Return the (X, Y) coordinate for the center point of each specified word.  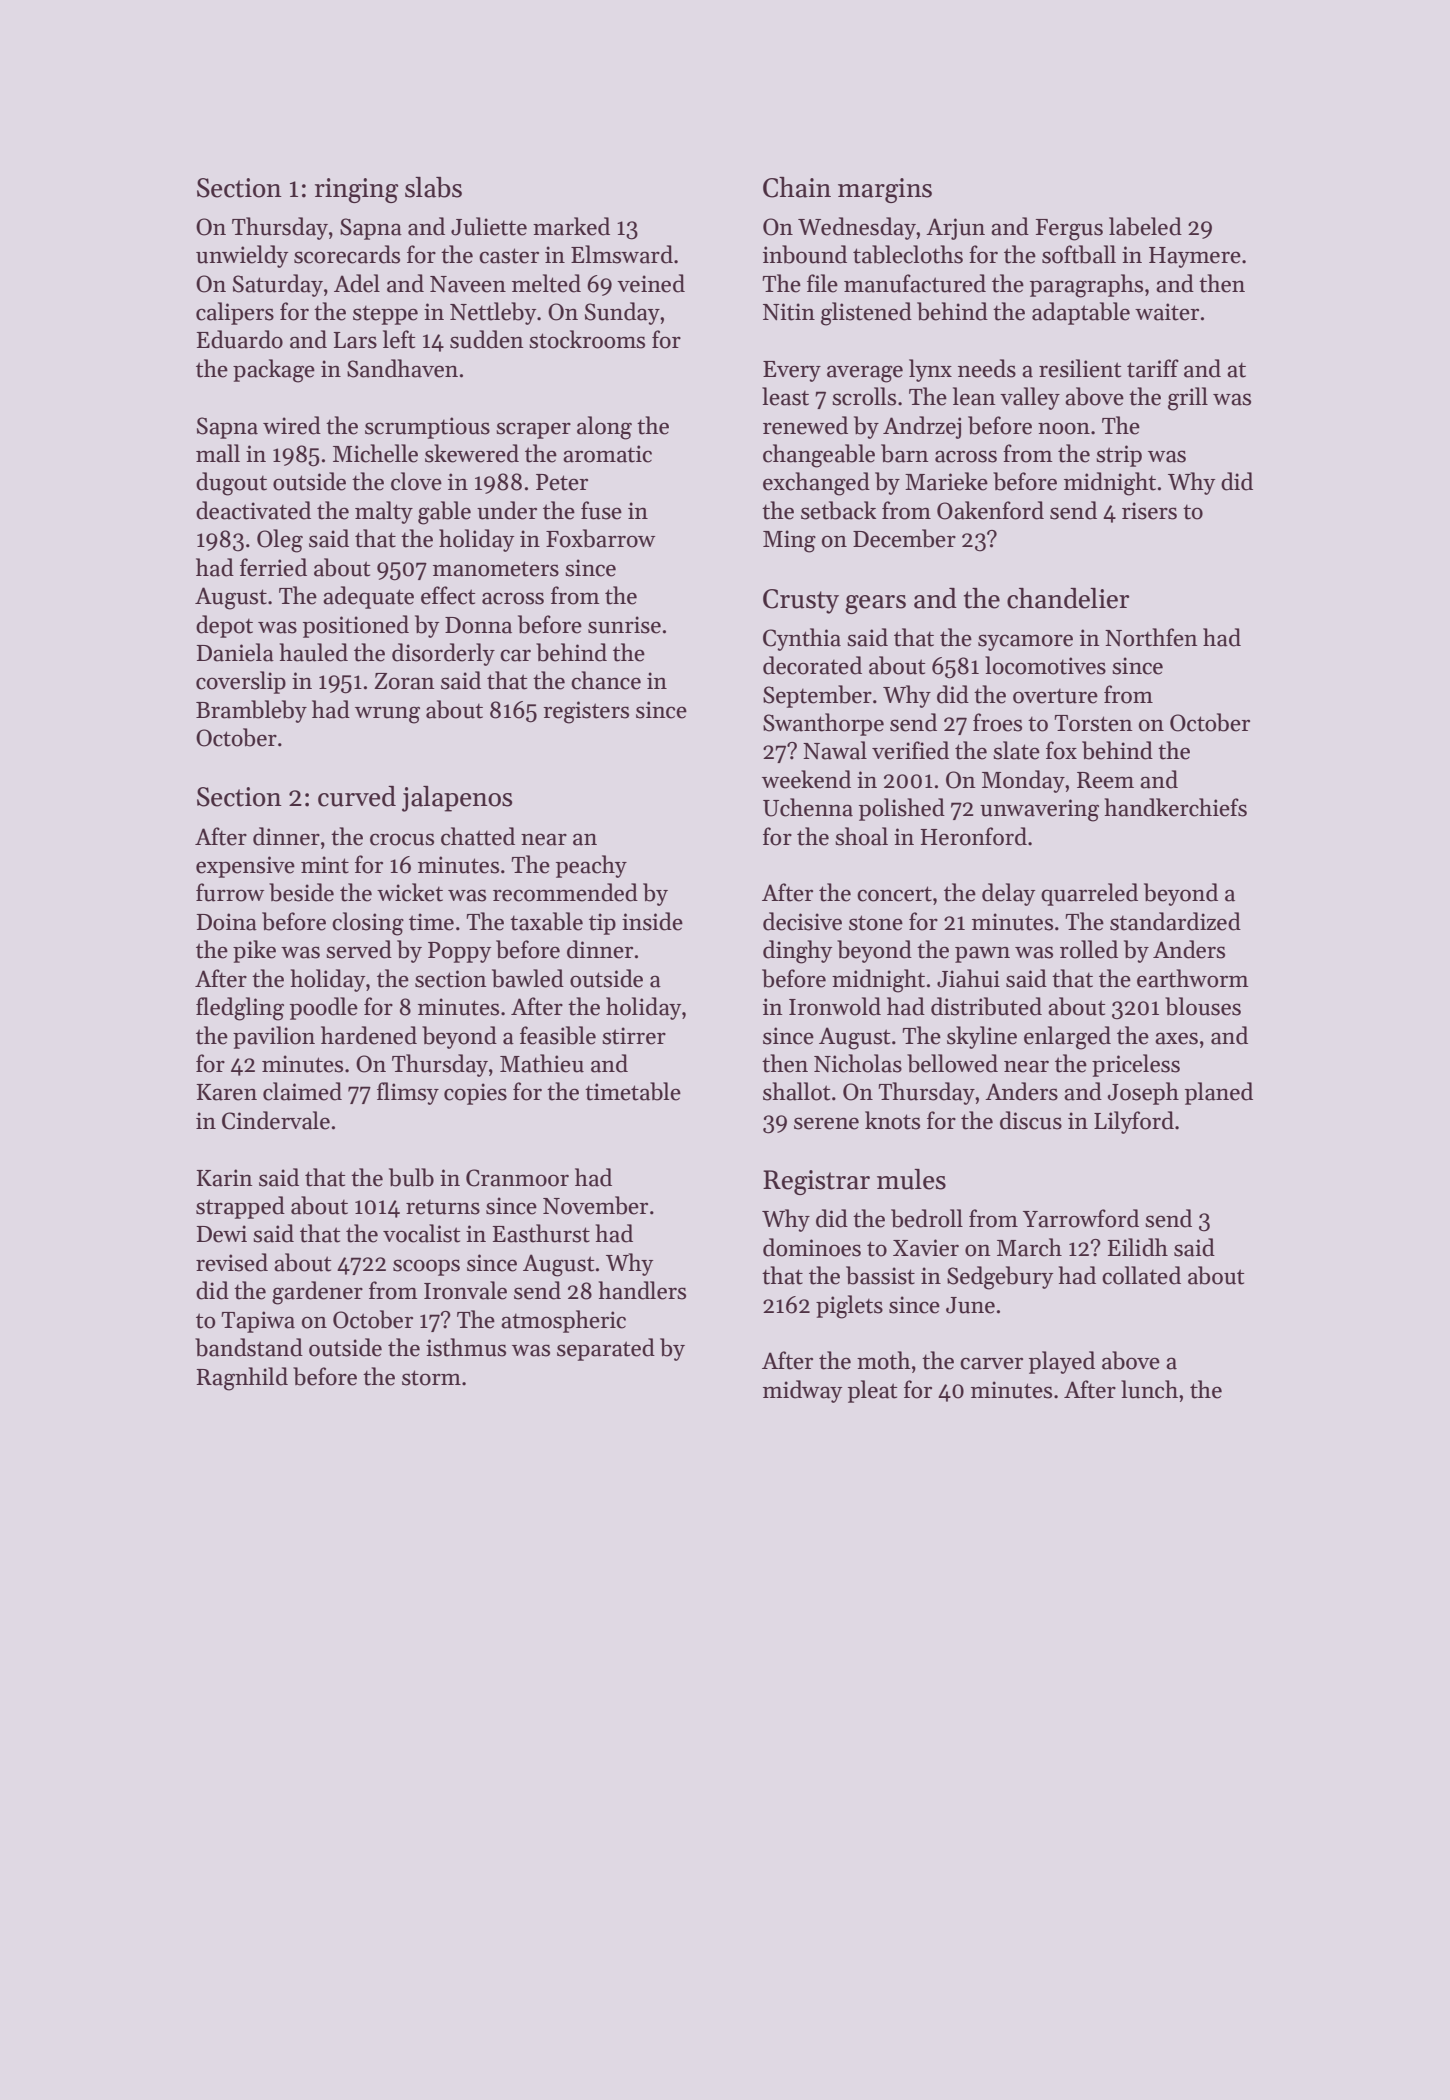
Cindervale (276, 1120)
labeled (1145, 226)
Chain (797, 187)
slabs (433, 187)
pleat (872, 1391)
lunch (1149, 1389)
